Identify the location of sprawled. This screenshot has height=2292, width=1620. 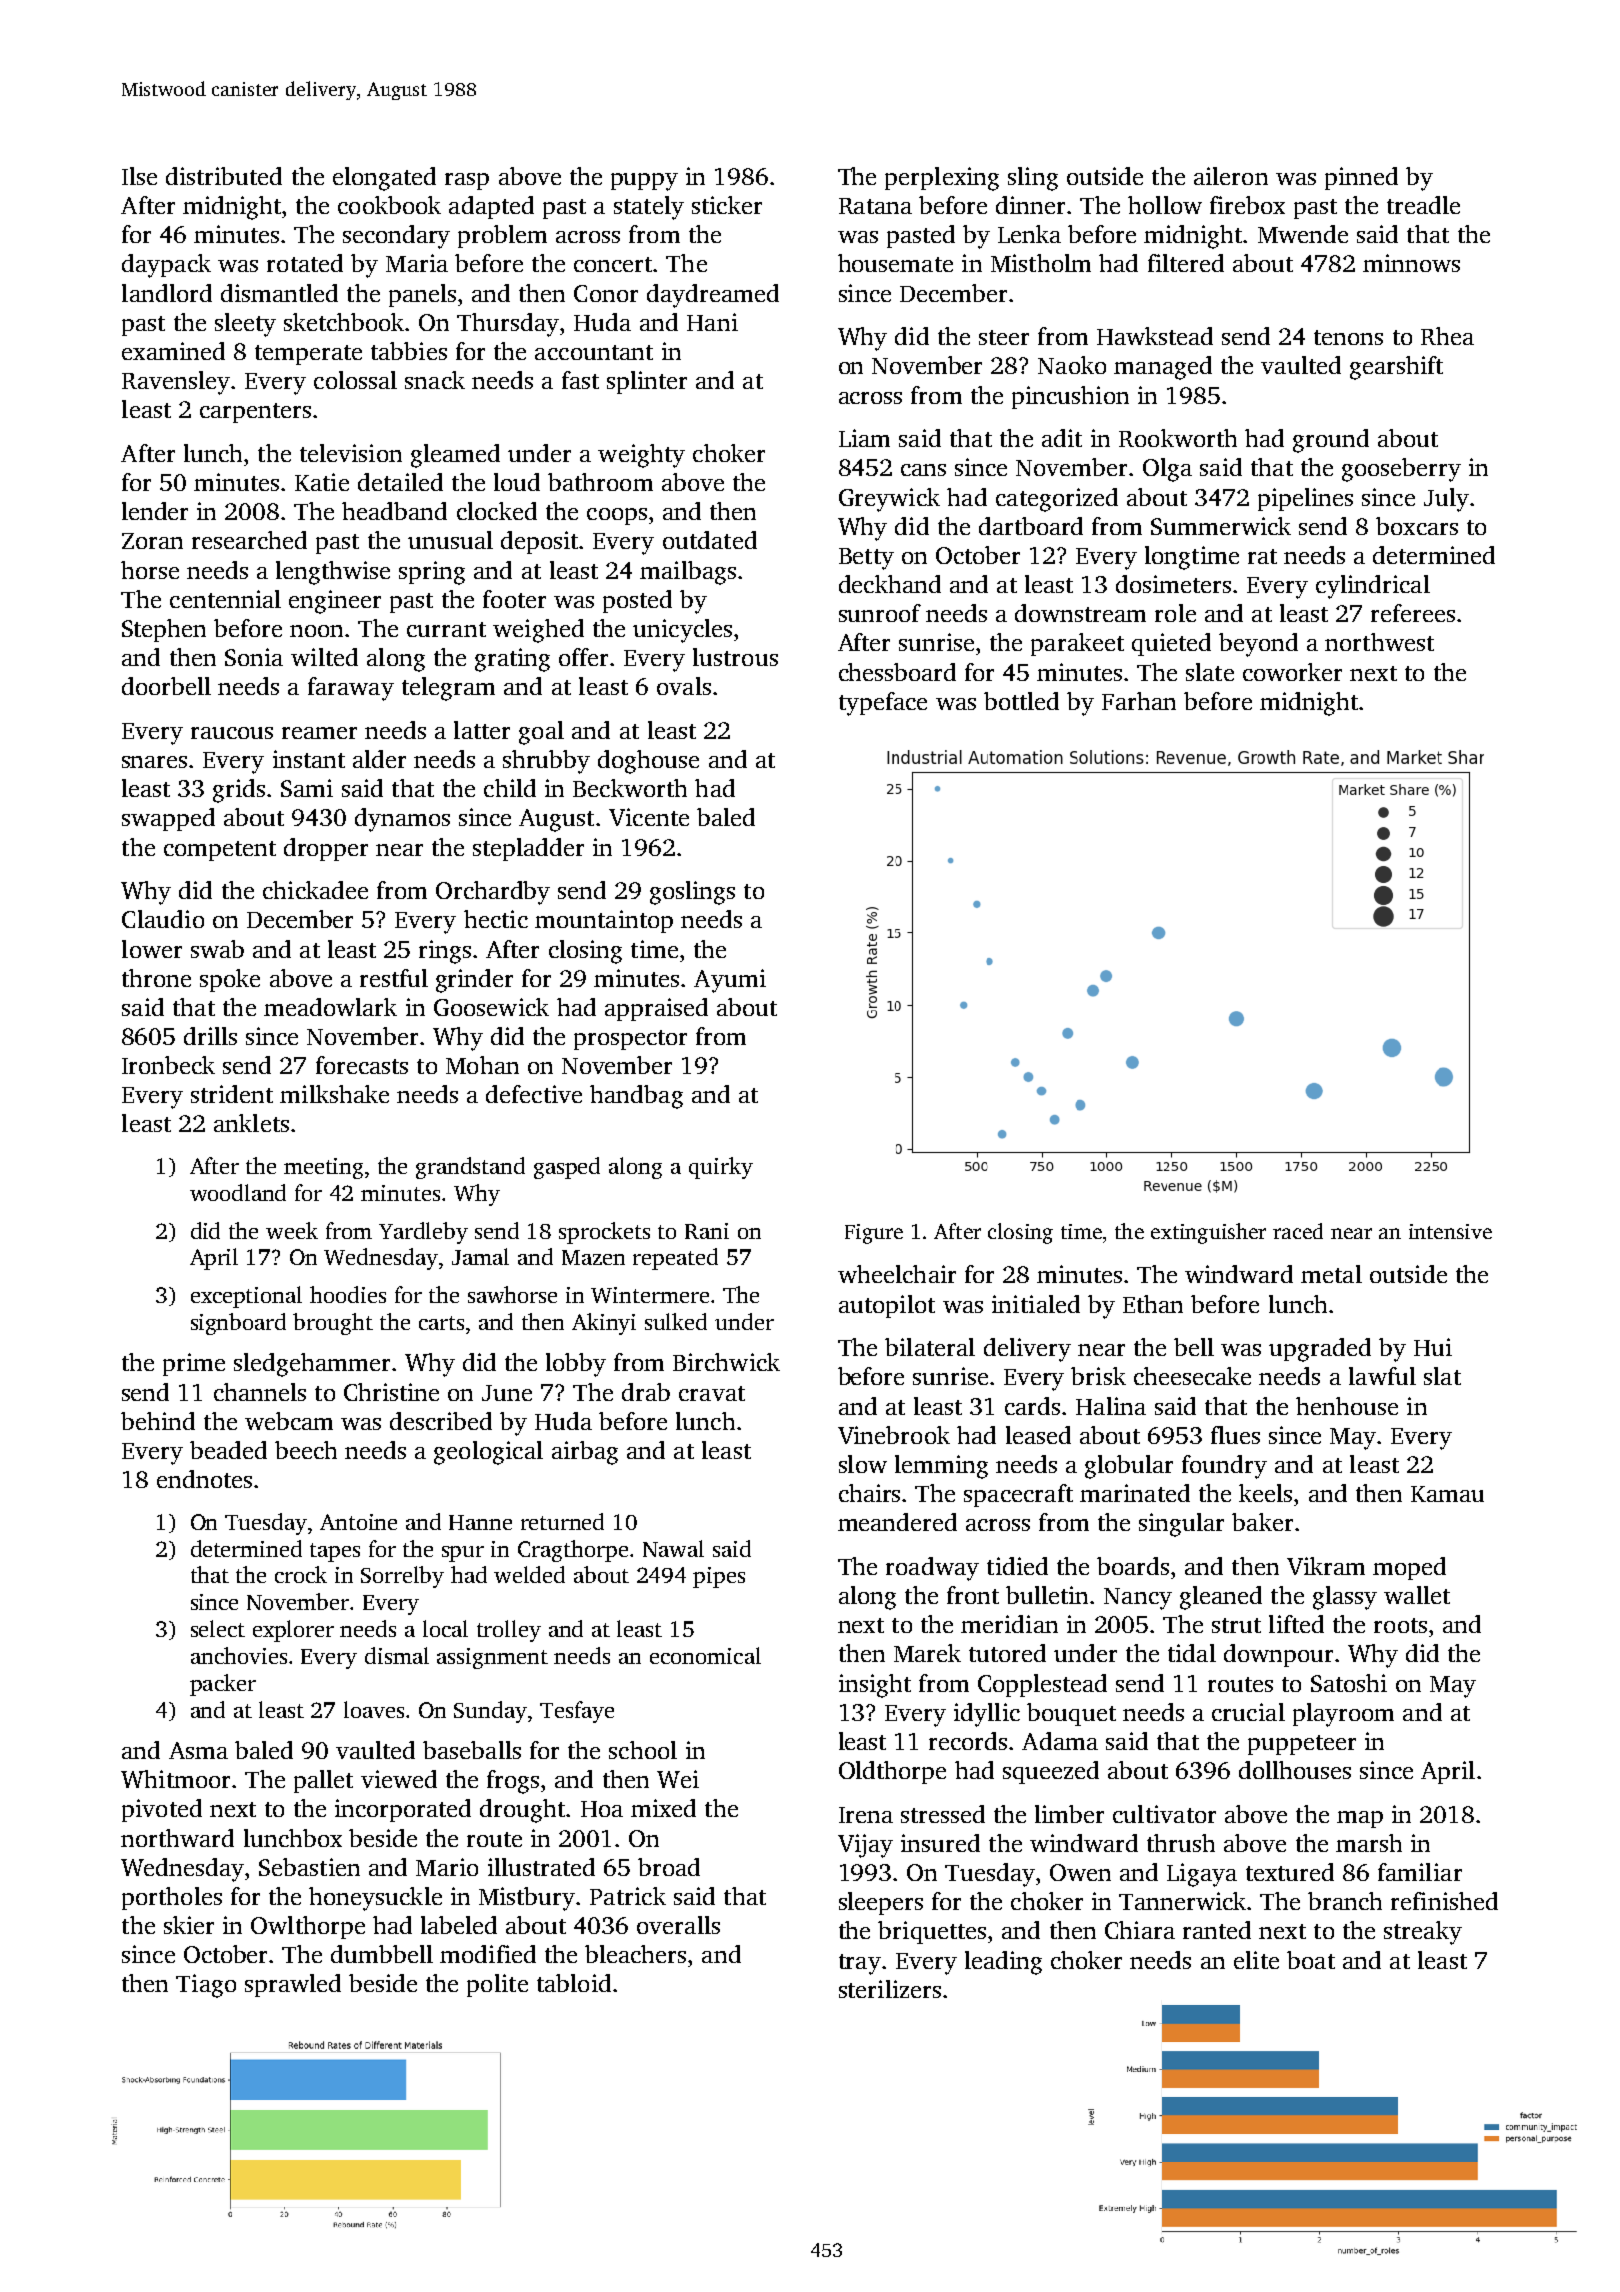
(293, 1985).
